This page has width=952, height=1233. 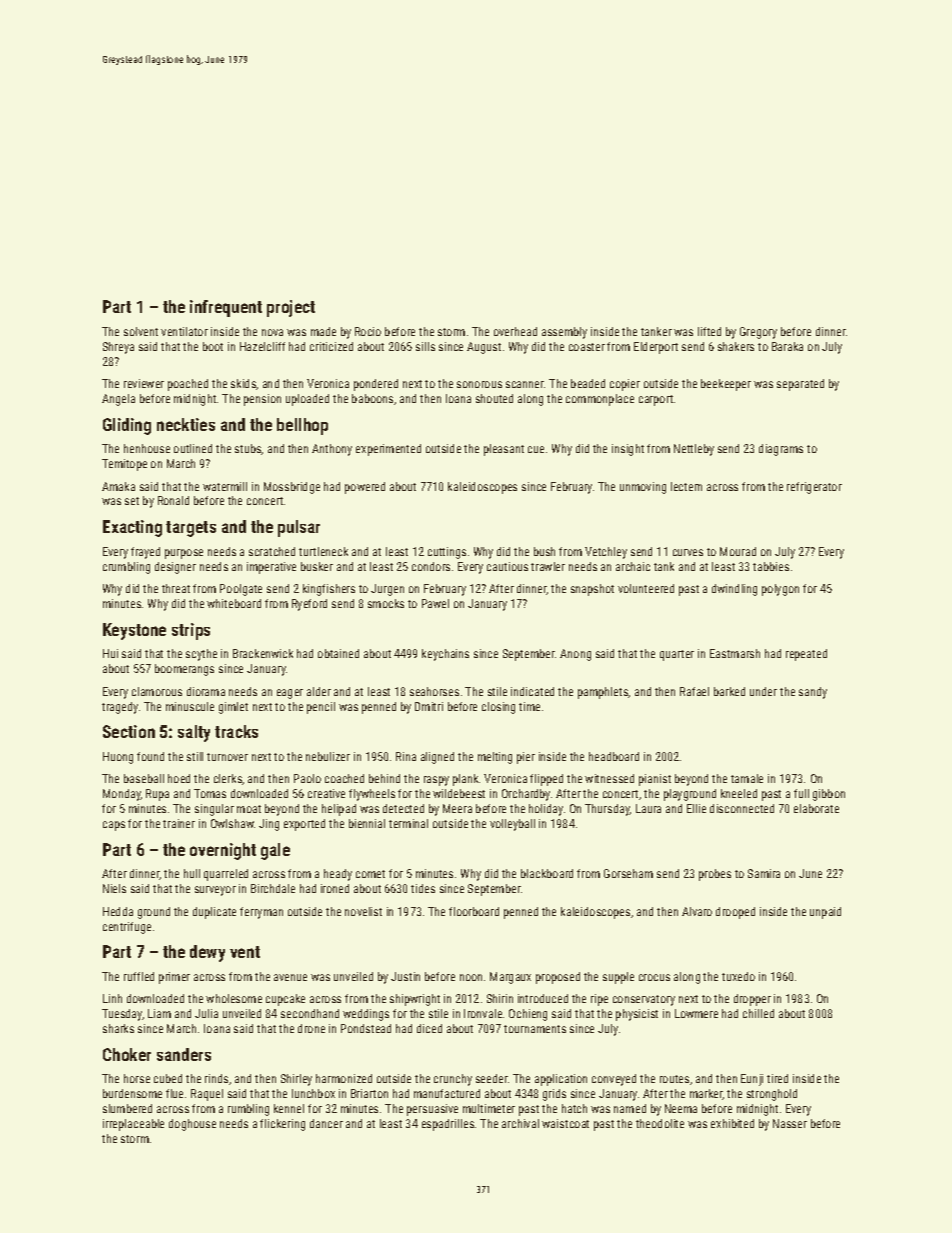 I want to click on Huong, so click(x=118, y=758).
